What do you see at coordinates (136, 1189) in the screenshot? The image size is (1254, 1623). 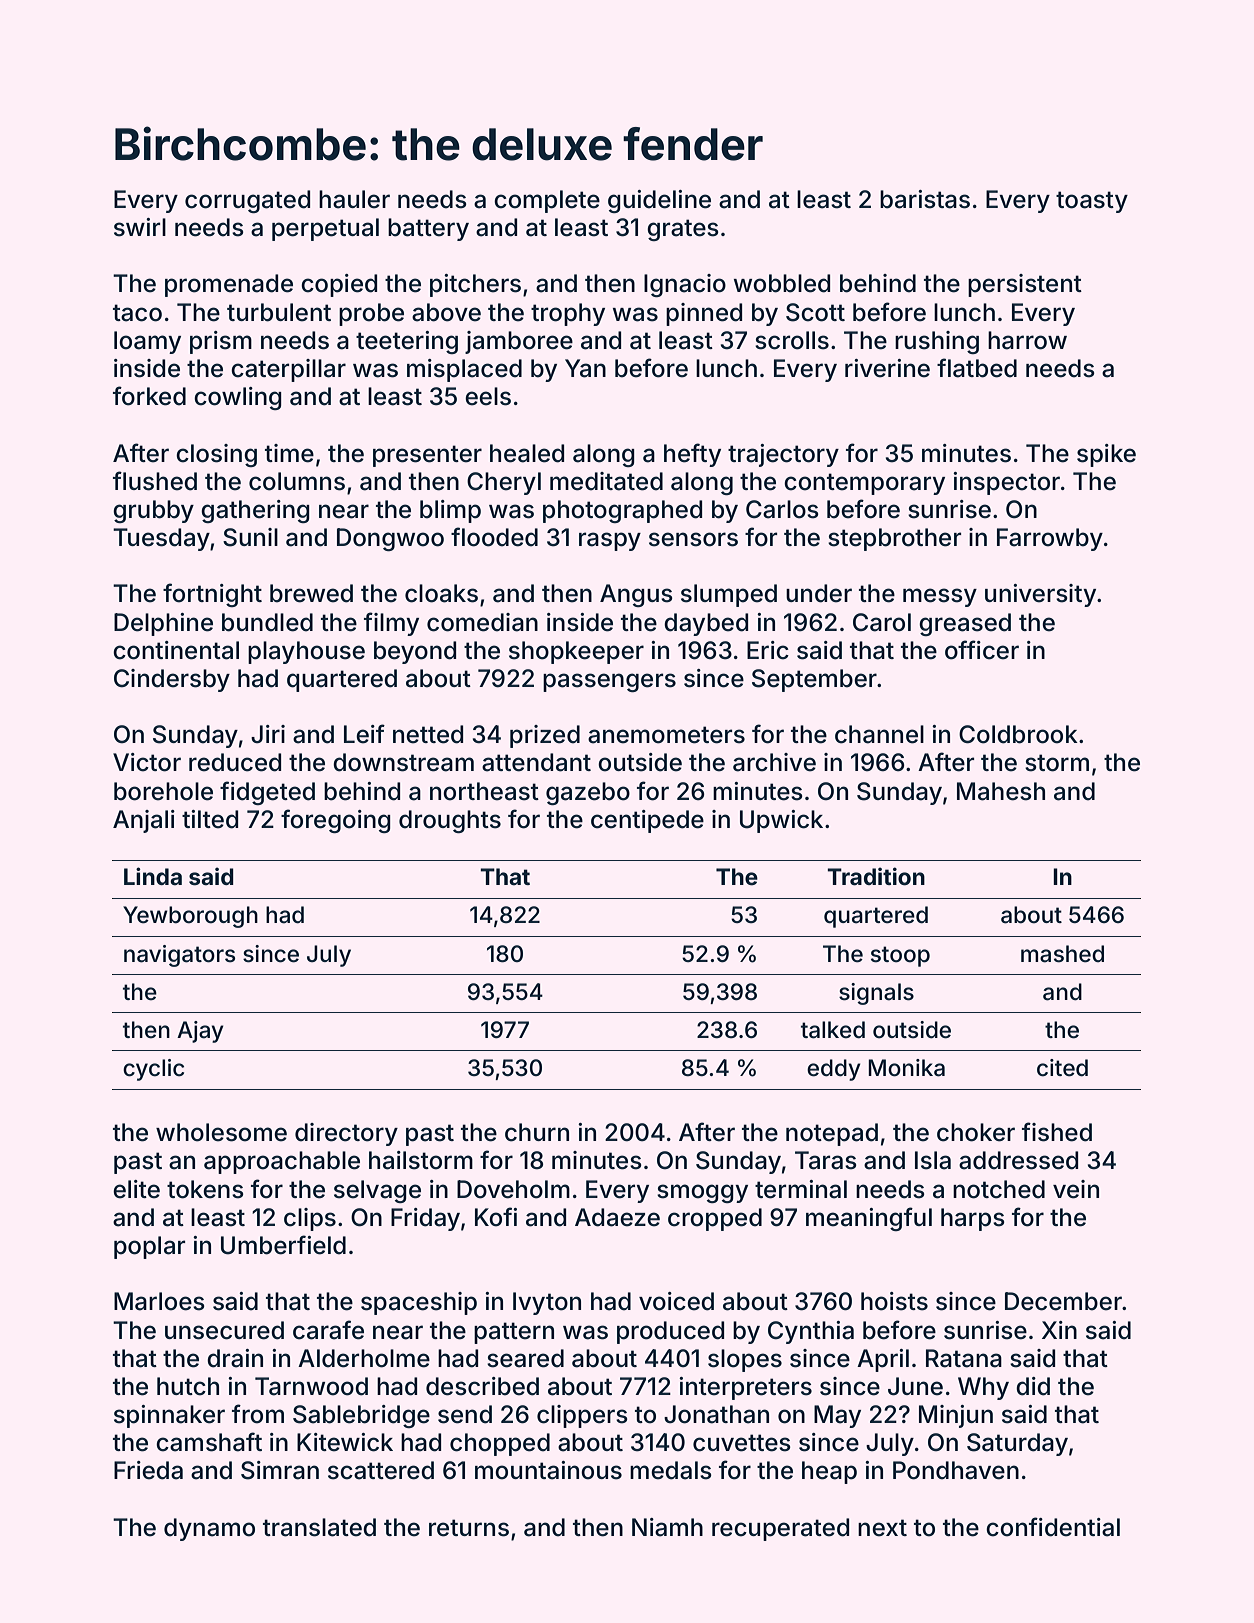 I see `elite` at bounding box center [136, 1189].
